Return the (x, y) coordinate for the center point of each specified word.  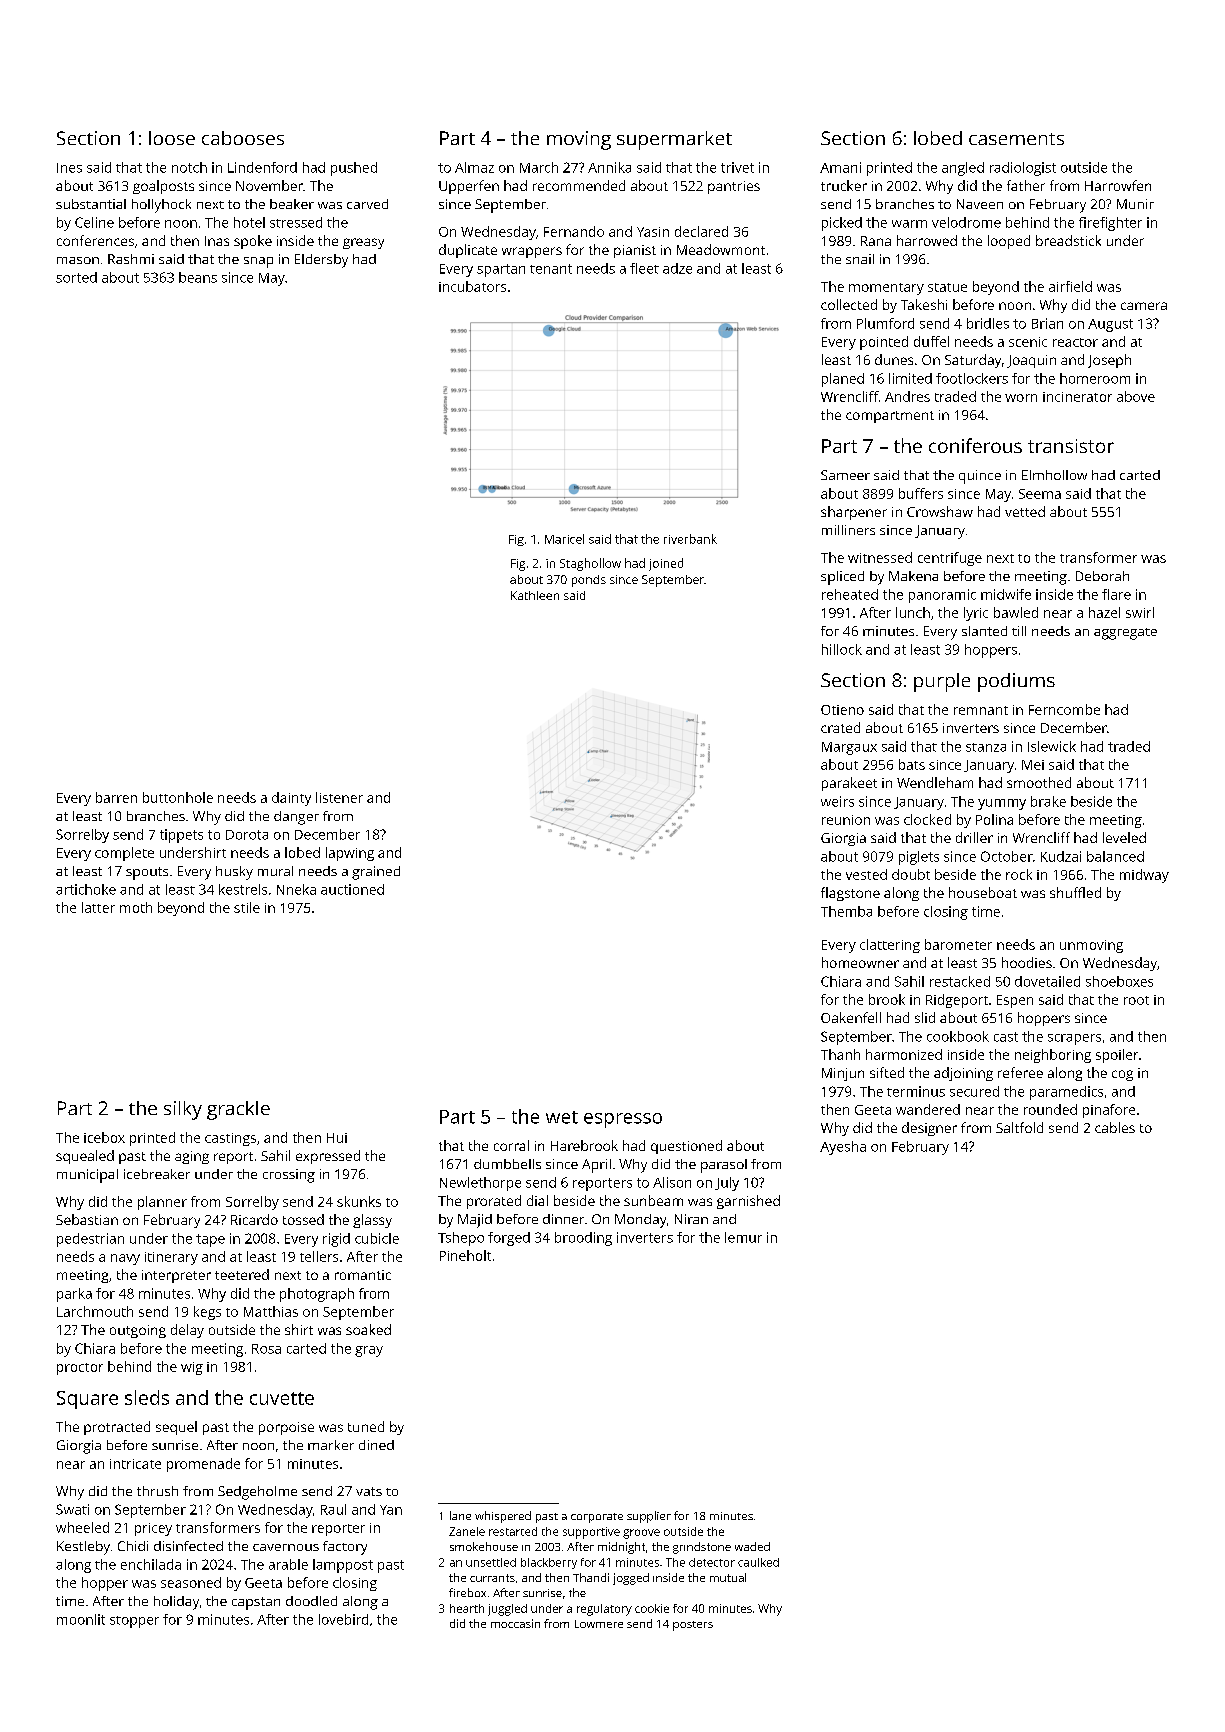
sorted (76, 277)
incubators (472, 286)
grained (376, 873)
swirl (1140, 612)
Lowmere (599, 1624)
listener (339, 797)
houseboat (983, 892)
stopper (134, 1622)
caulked (758, 1562)
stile (247, 907)
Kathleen (535, 595)
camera (1144, 306)
